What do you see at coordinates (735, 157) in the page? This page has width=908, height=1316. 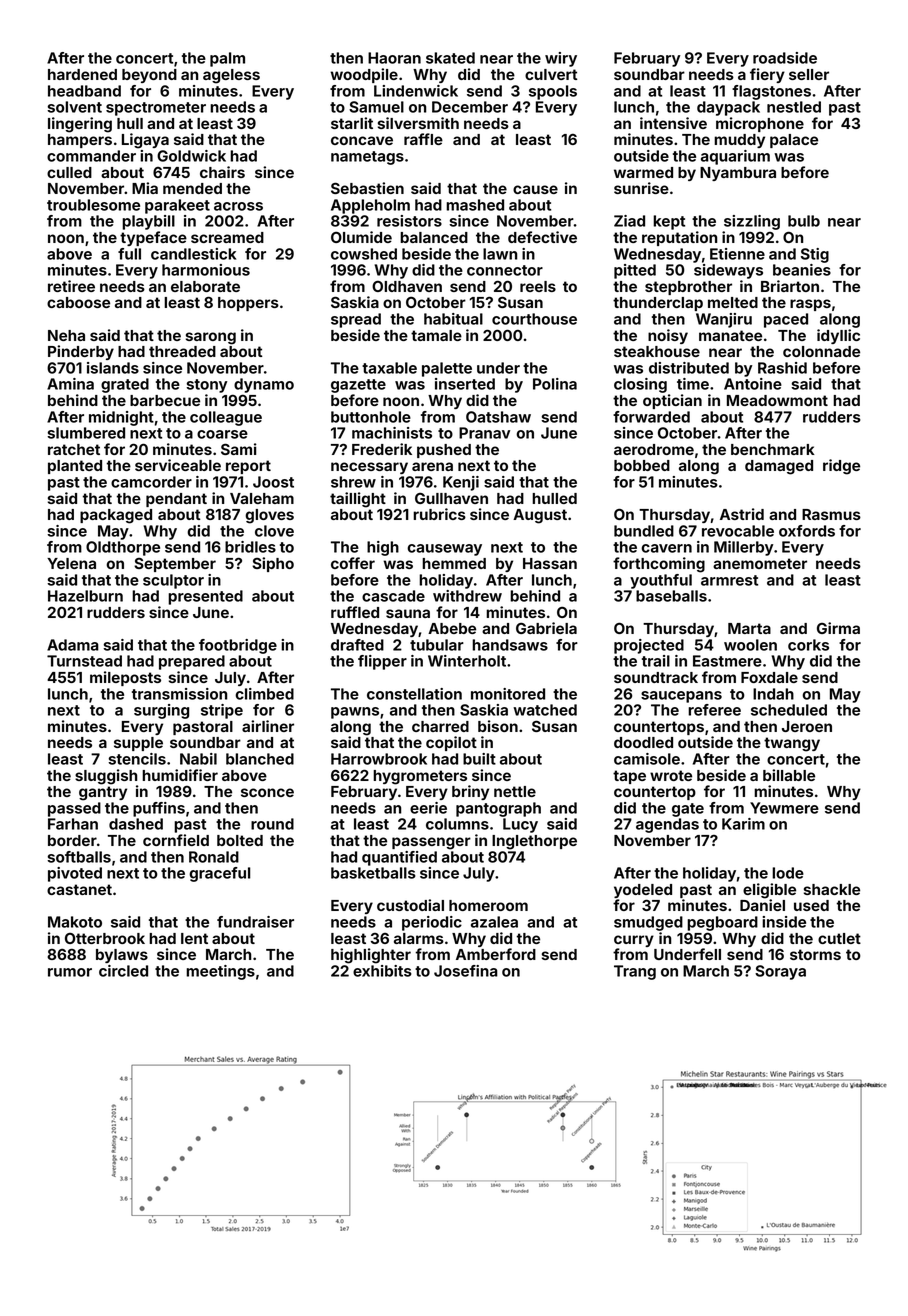 I see `aquarium` at bounding box center [735, 157].
